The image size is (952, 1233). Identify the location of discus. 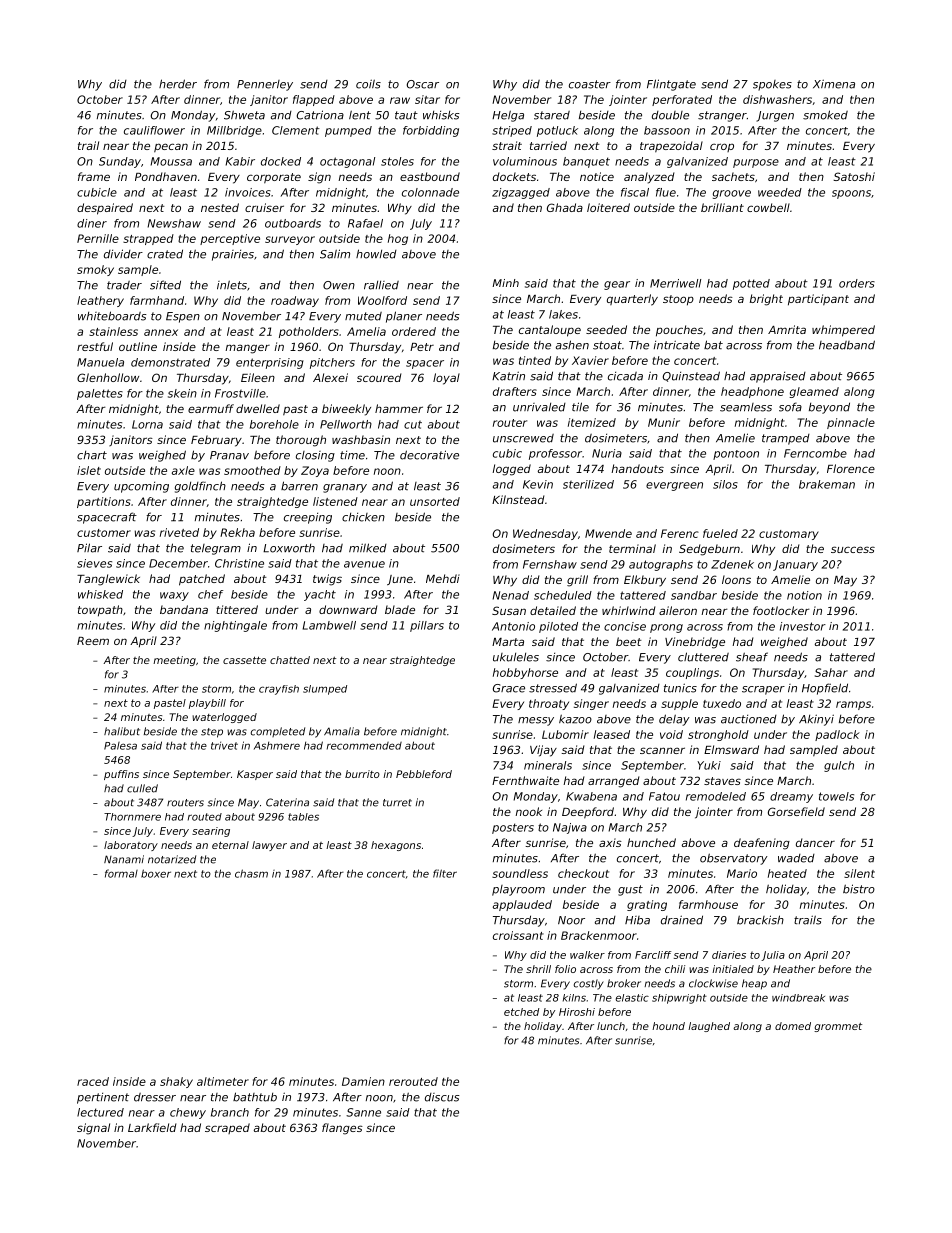
(442, 1097).
